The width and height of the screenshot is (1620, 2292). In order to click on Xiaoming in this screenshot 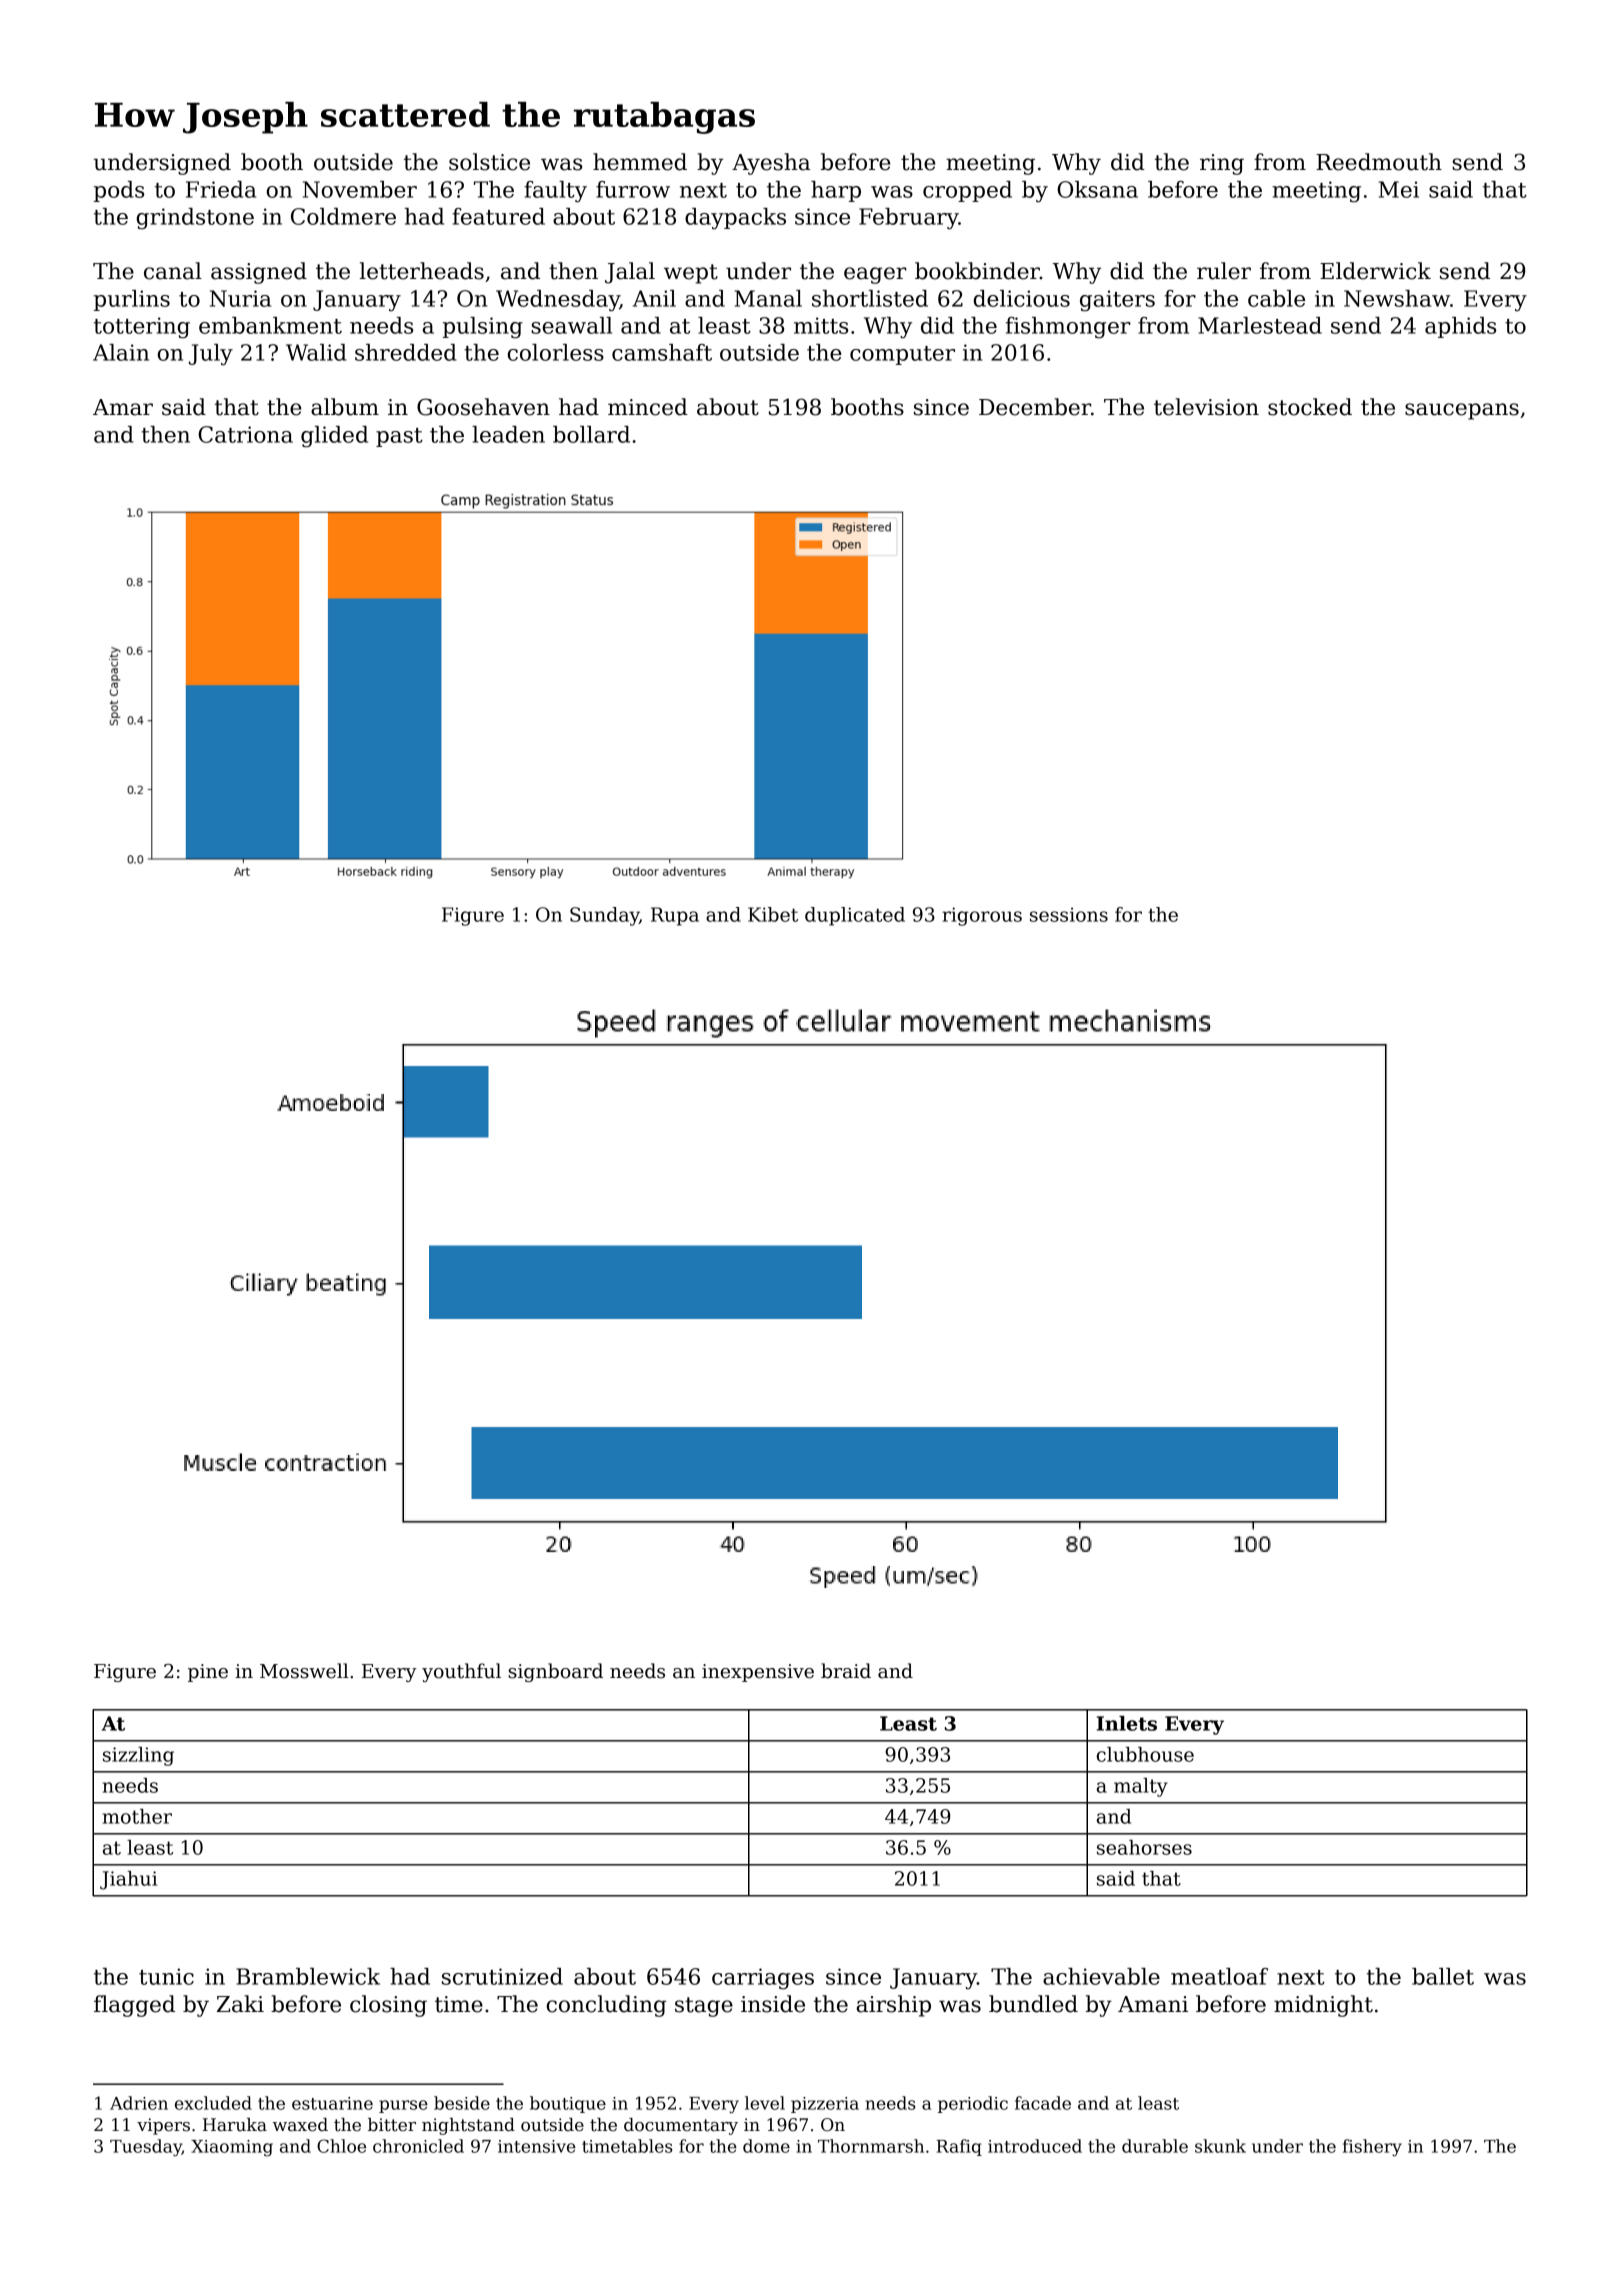, I will do `click(232, 2148)`.
